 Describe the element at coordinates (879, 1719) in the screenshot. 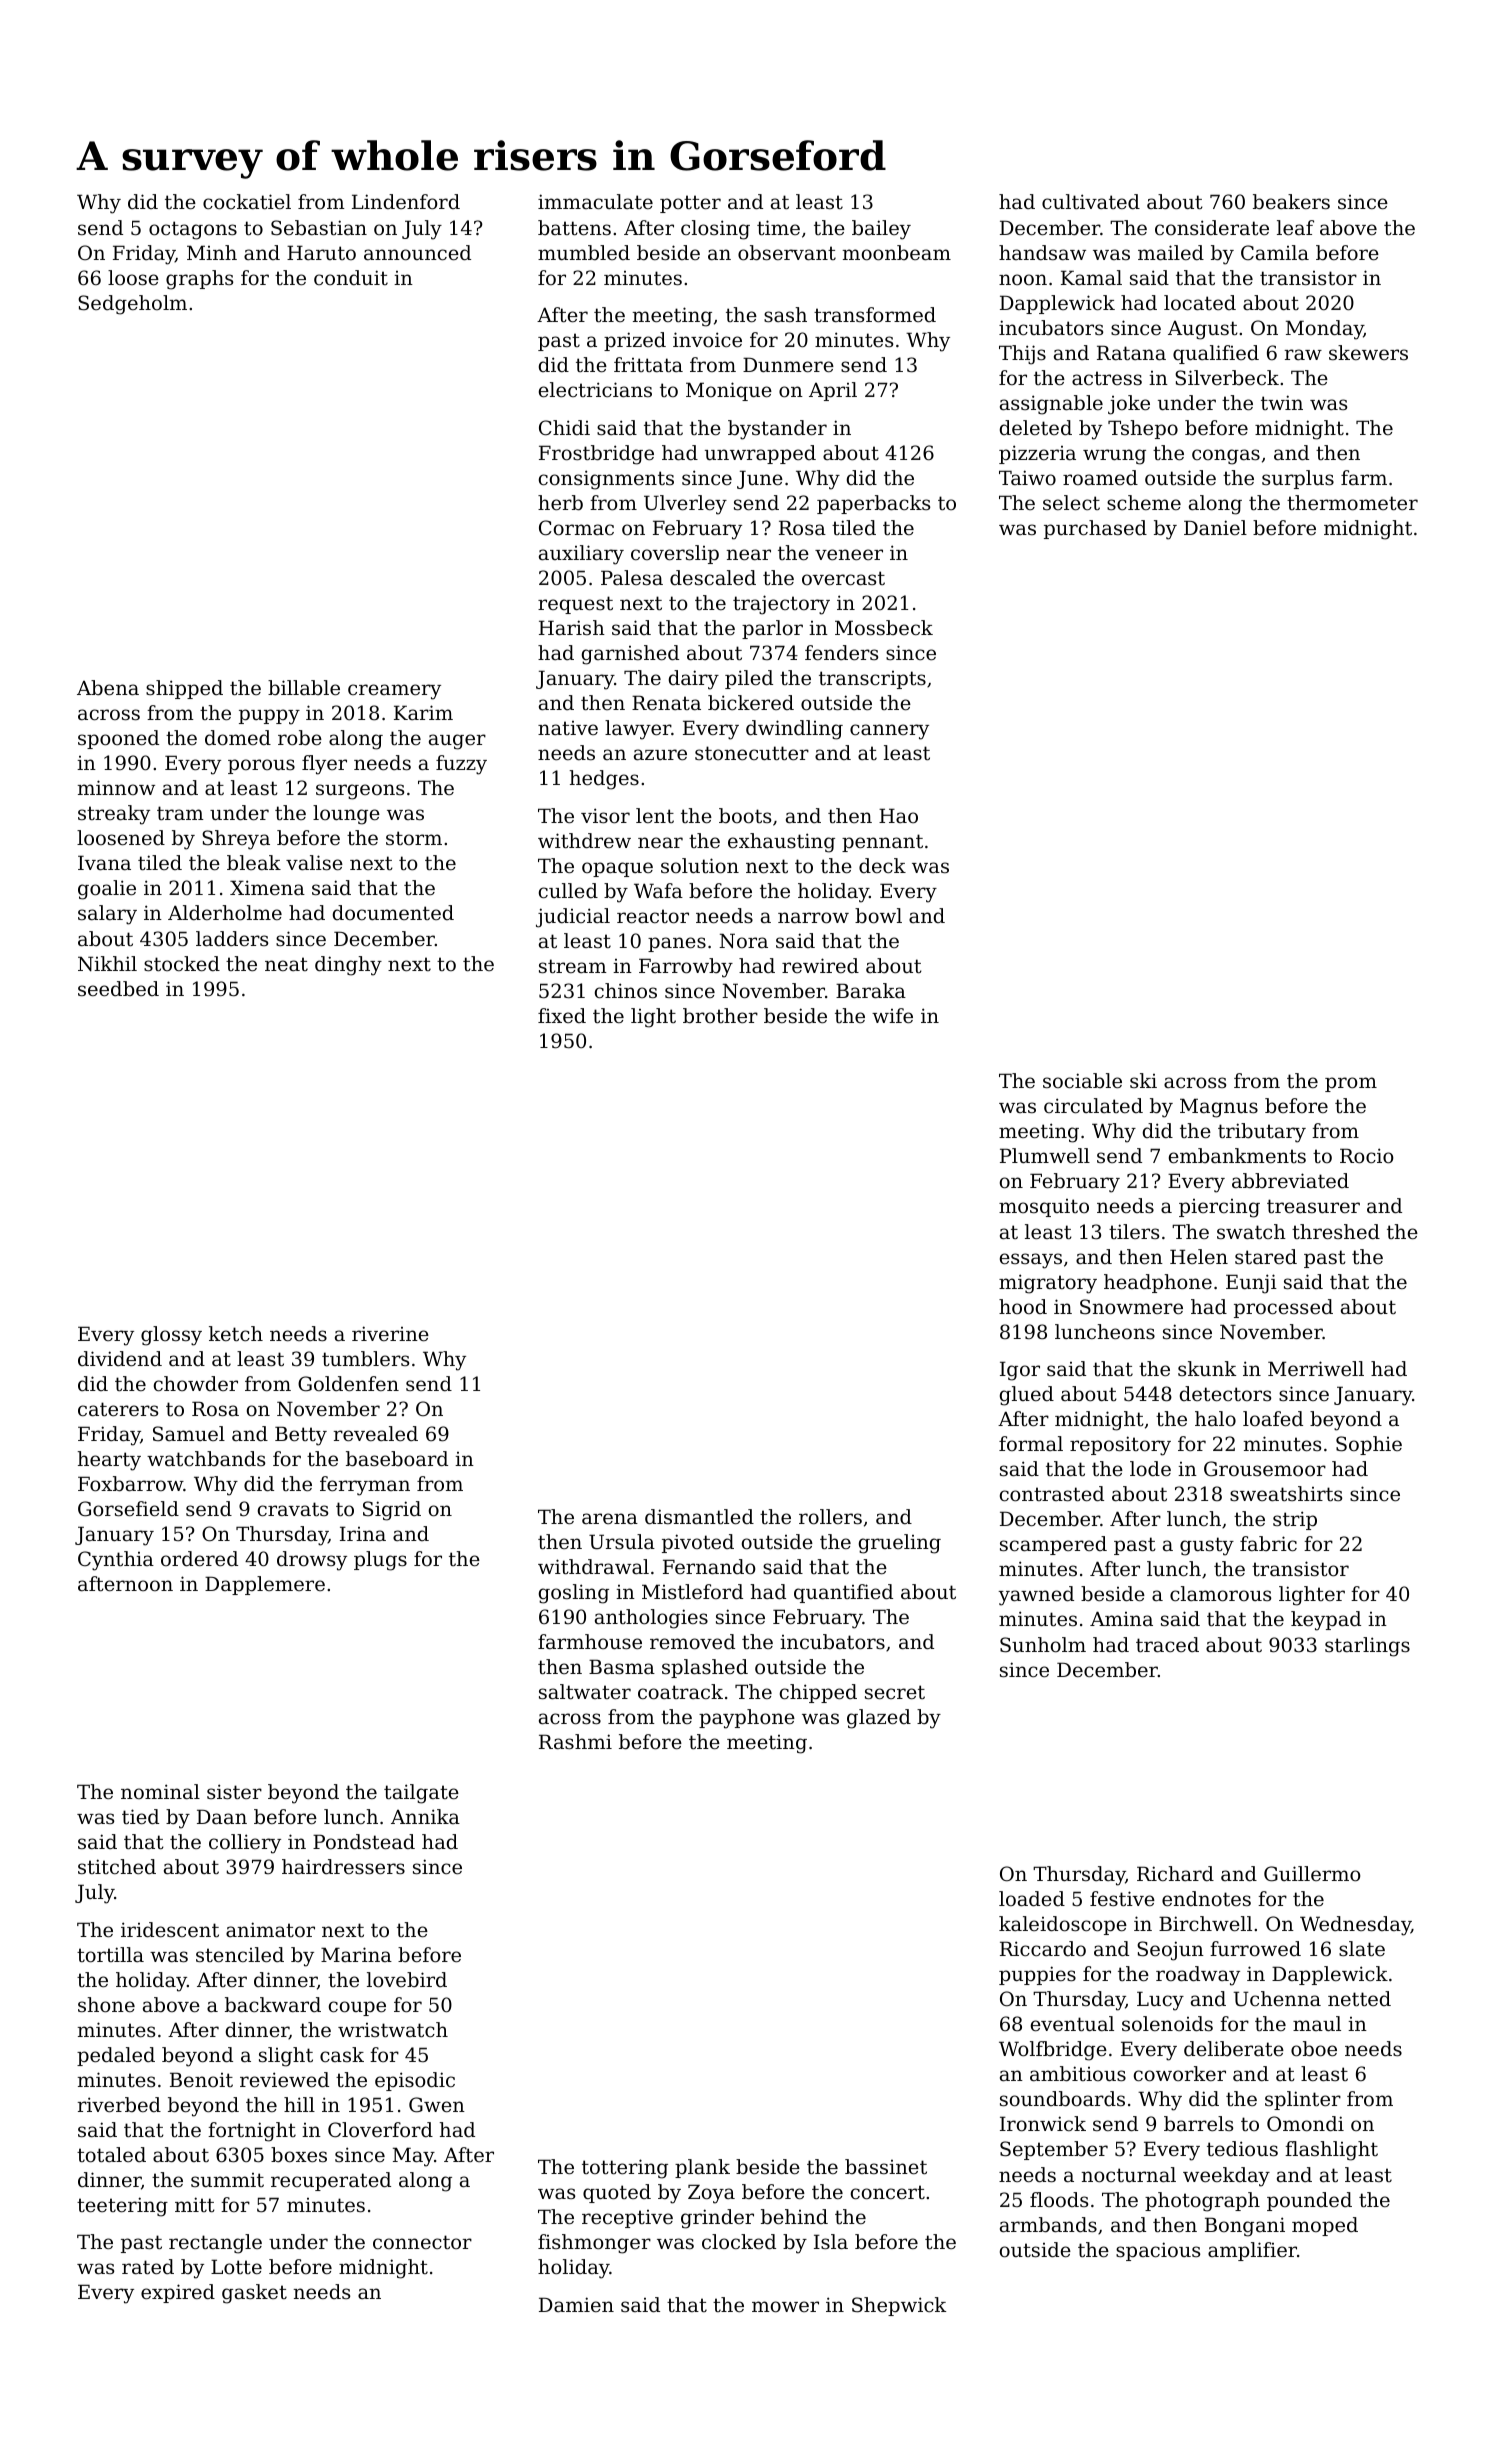

I see `glazed` at that location.
